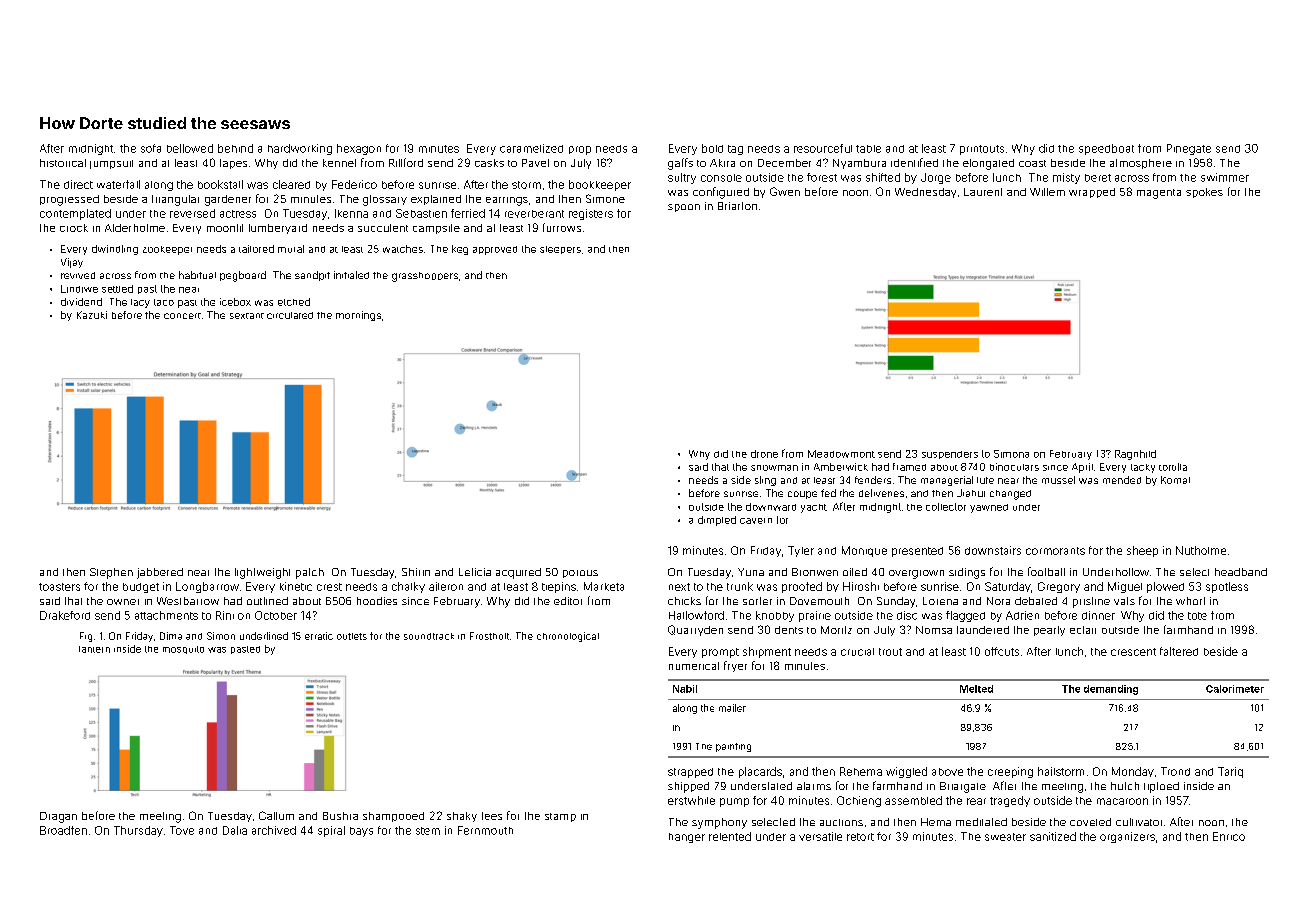  Describe the element at coordinates (1111, 690) in the screenshot. I see `demanding` at that location.
